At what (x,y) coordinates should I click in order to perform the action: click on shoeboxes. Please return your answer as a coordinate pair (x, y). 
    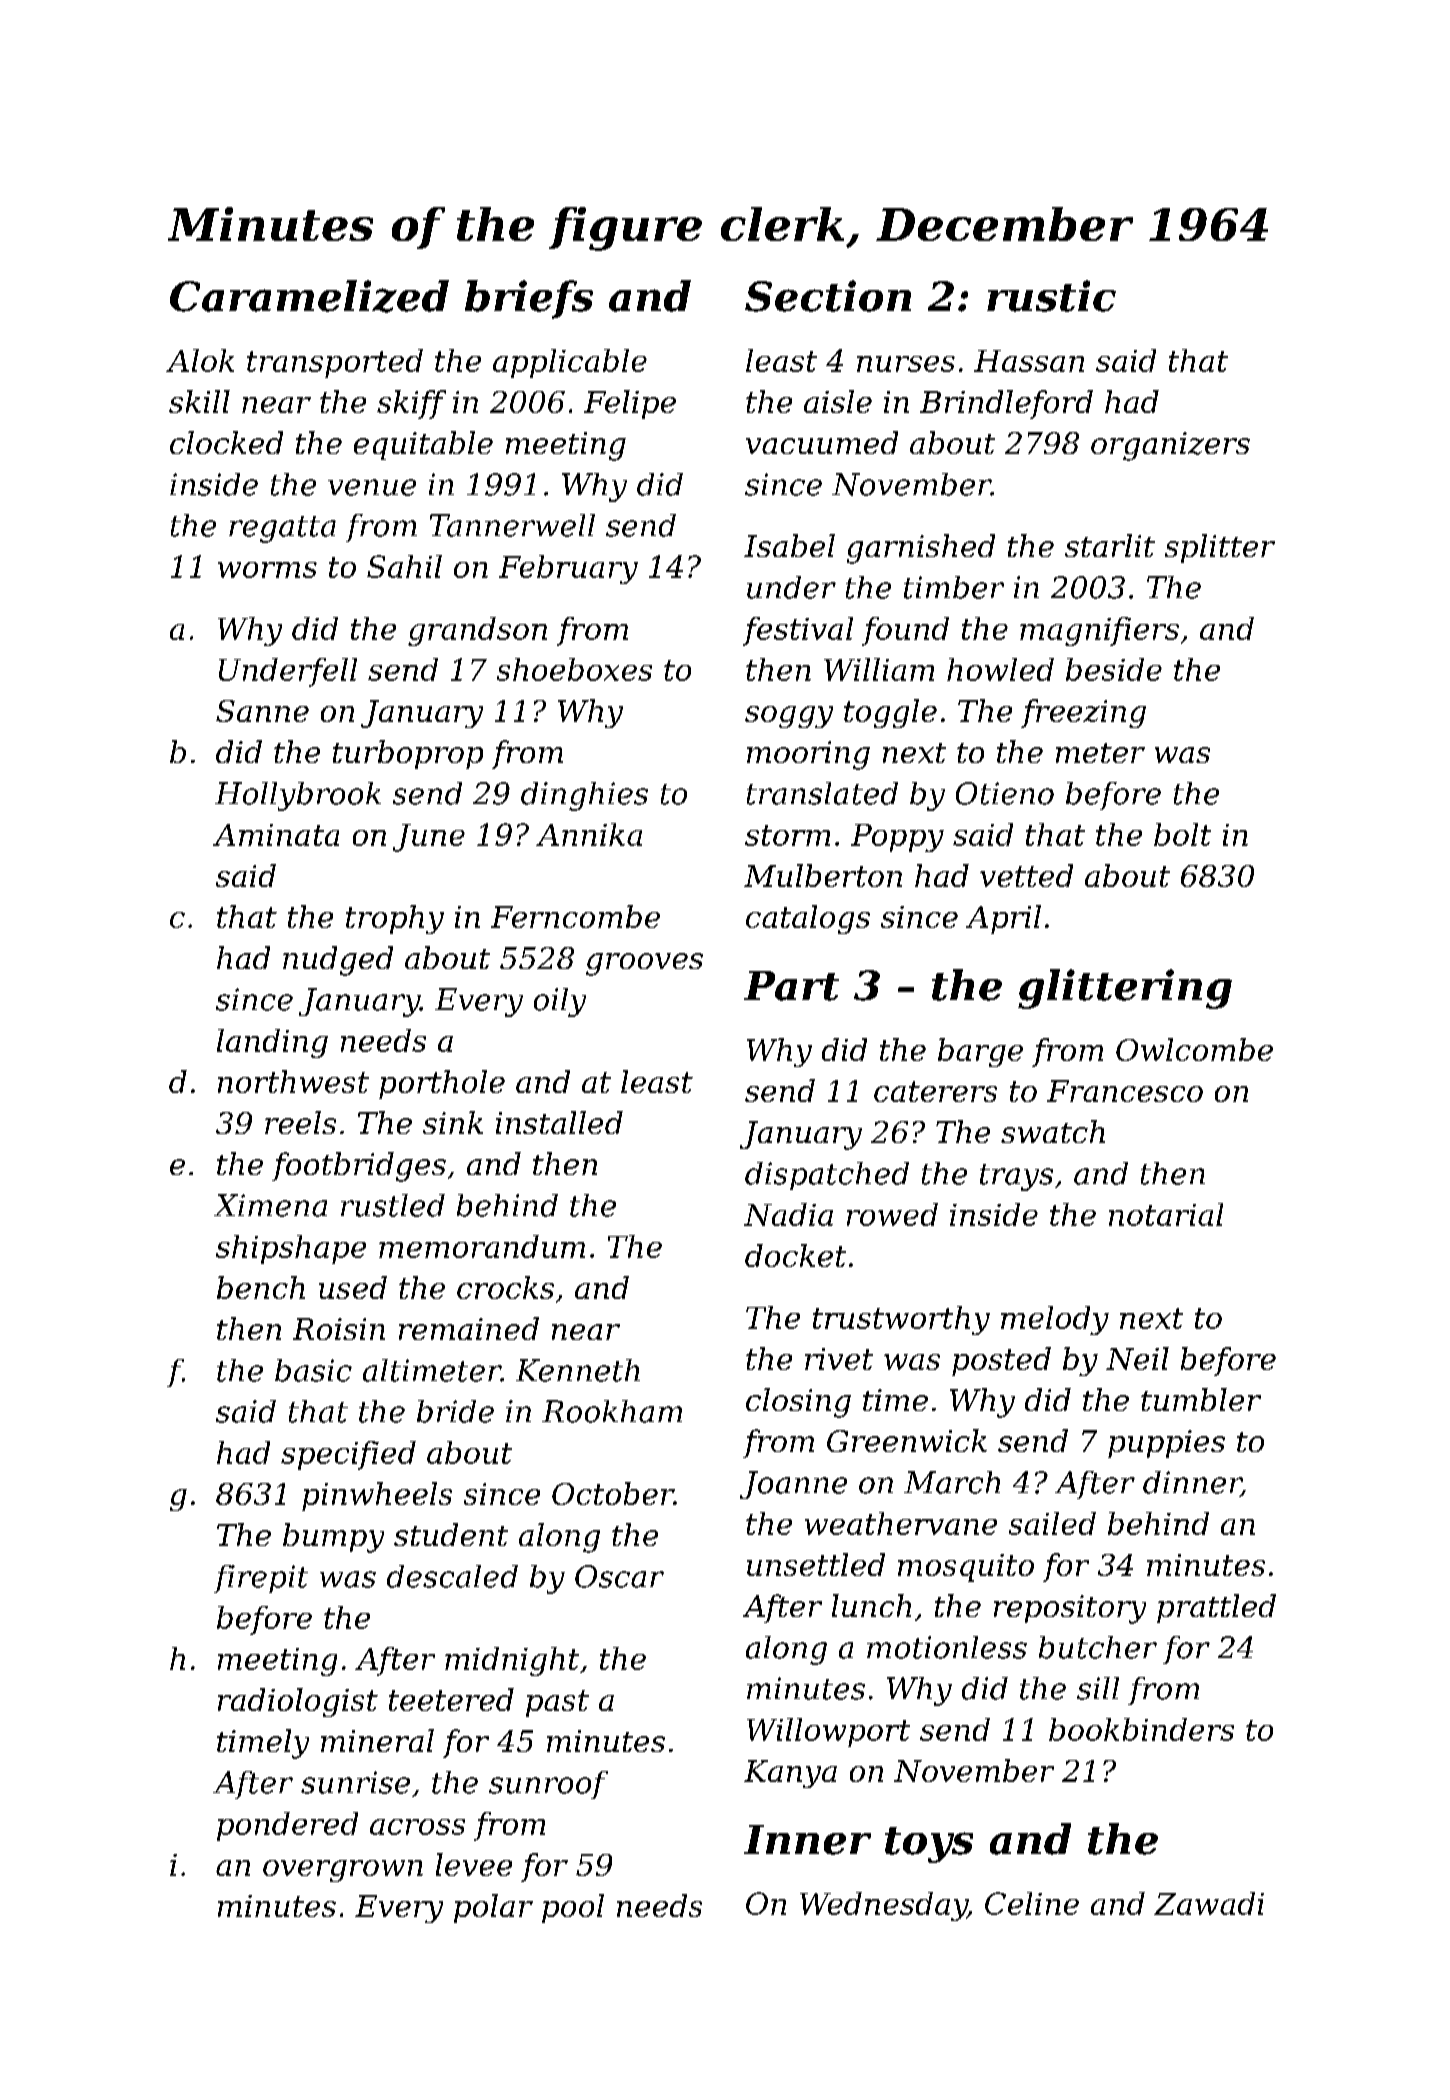
    Looking at the image, I should click on (574, 669).
